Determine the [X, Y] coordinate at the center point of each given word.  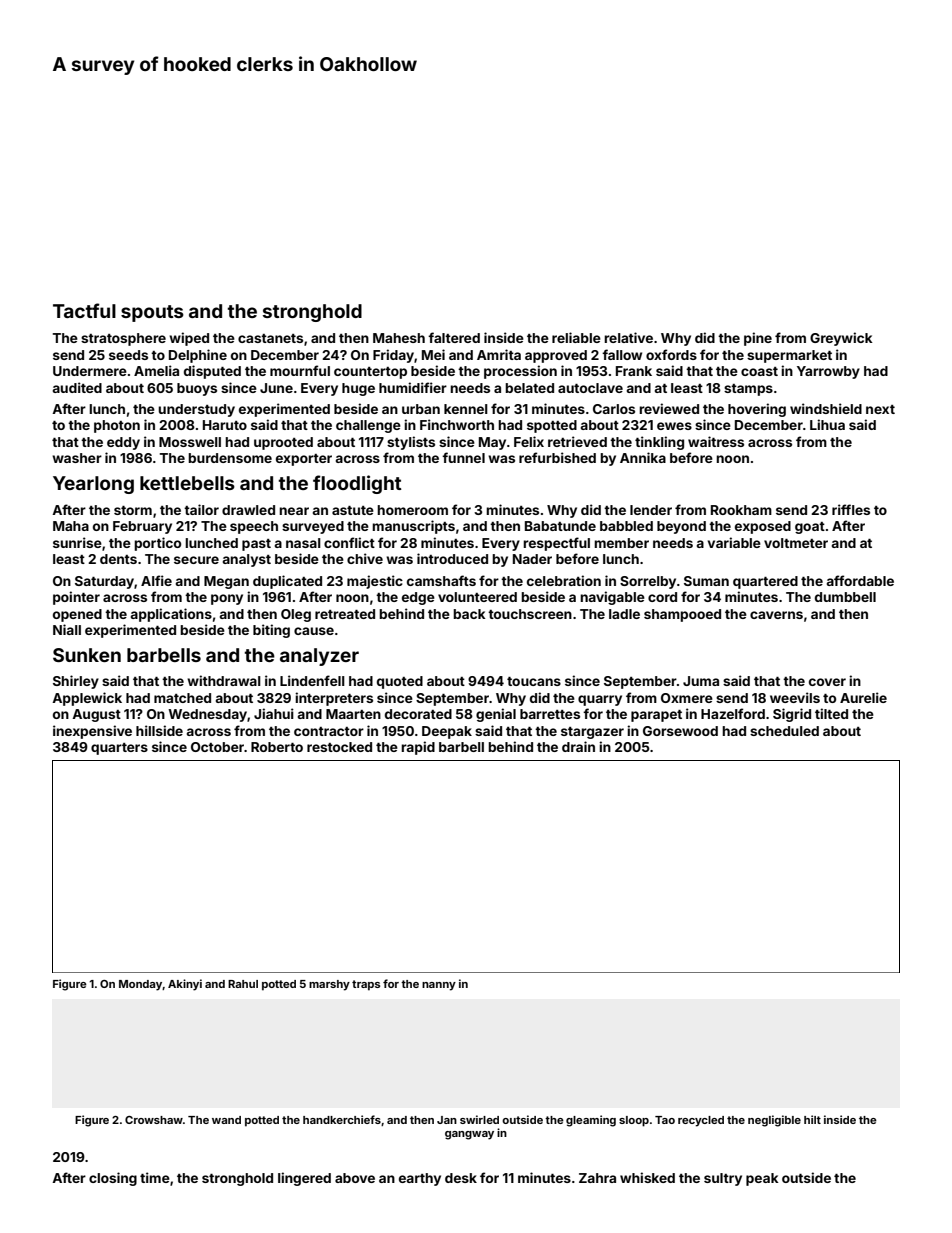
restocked [339, 747]
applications [171, 615]
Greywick [841, 339]
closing [113, 1179]
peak [762, 1179]
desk [461, 1178]
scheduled [784, 731]
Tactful [84, 310]
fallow [622, 354]
